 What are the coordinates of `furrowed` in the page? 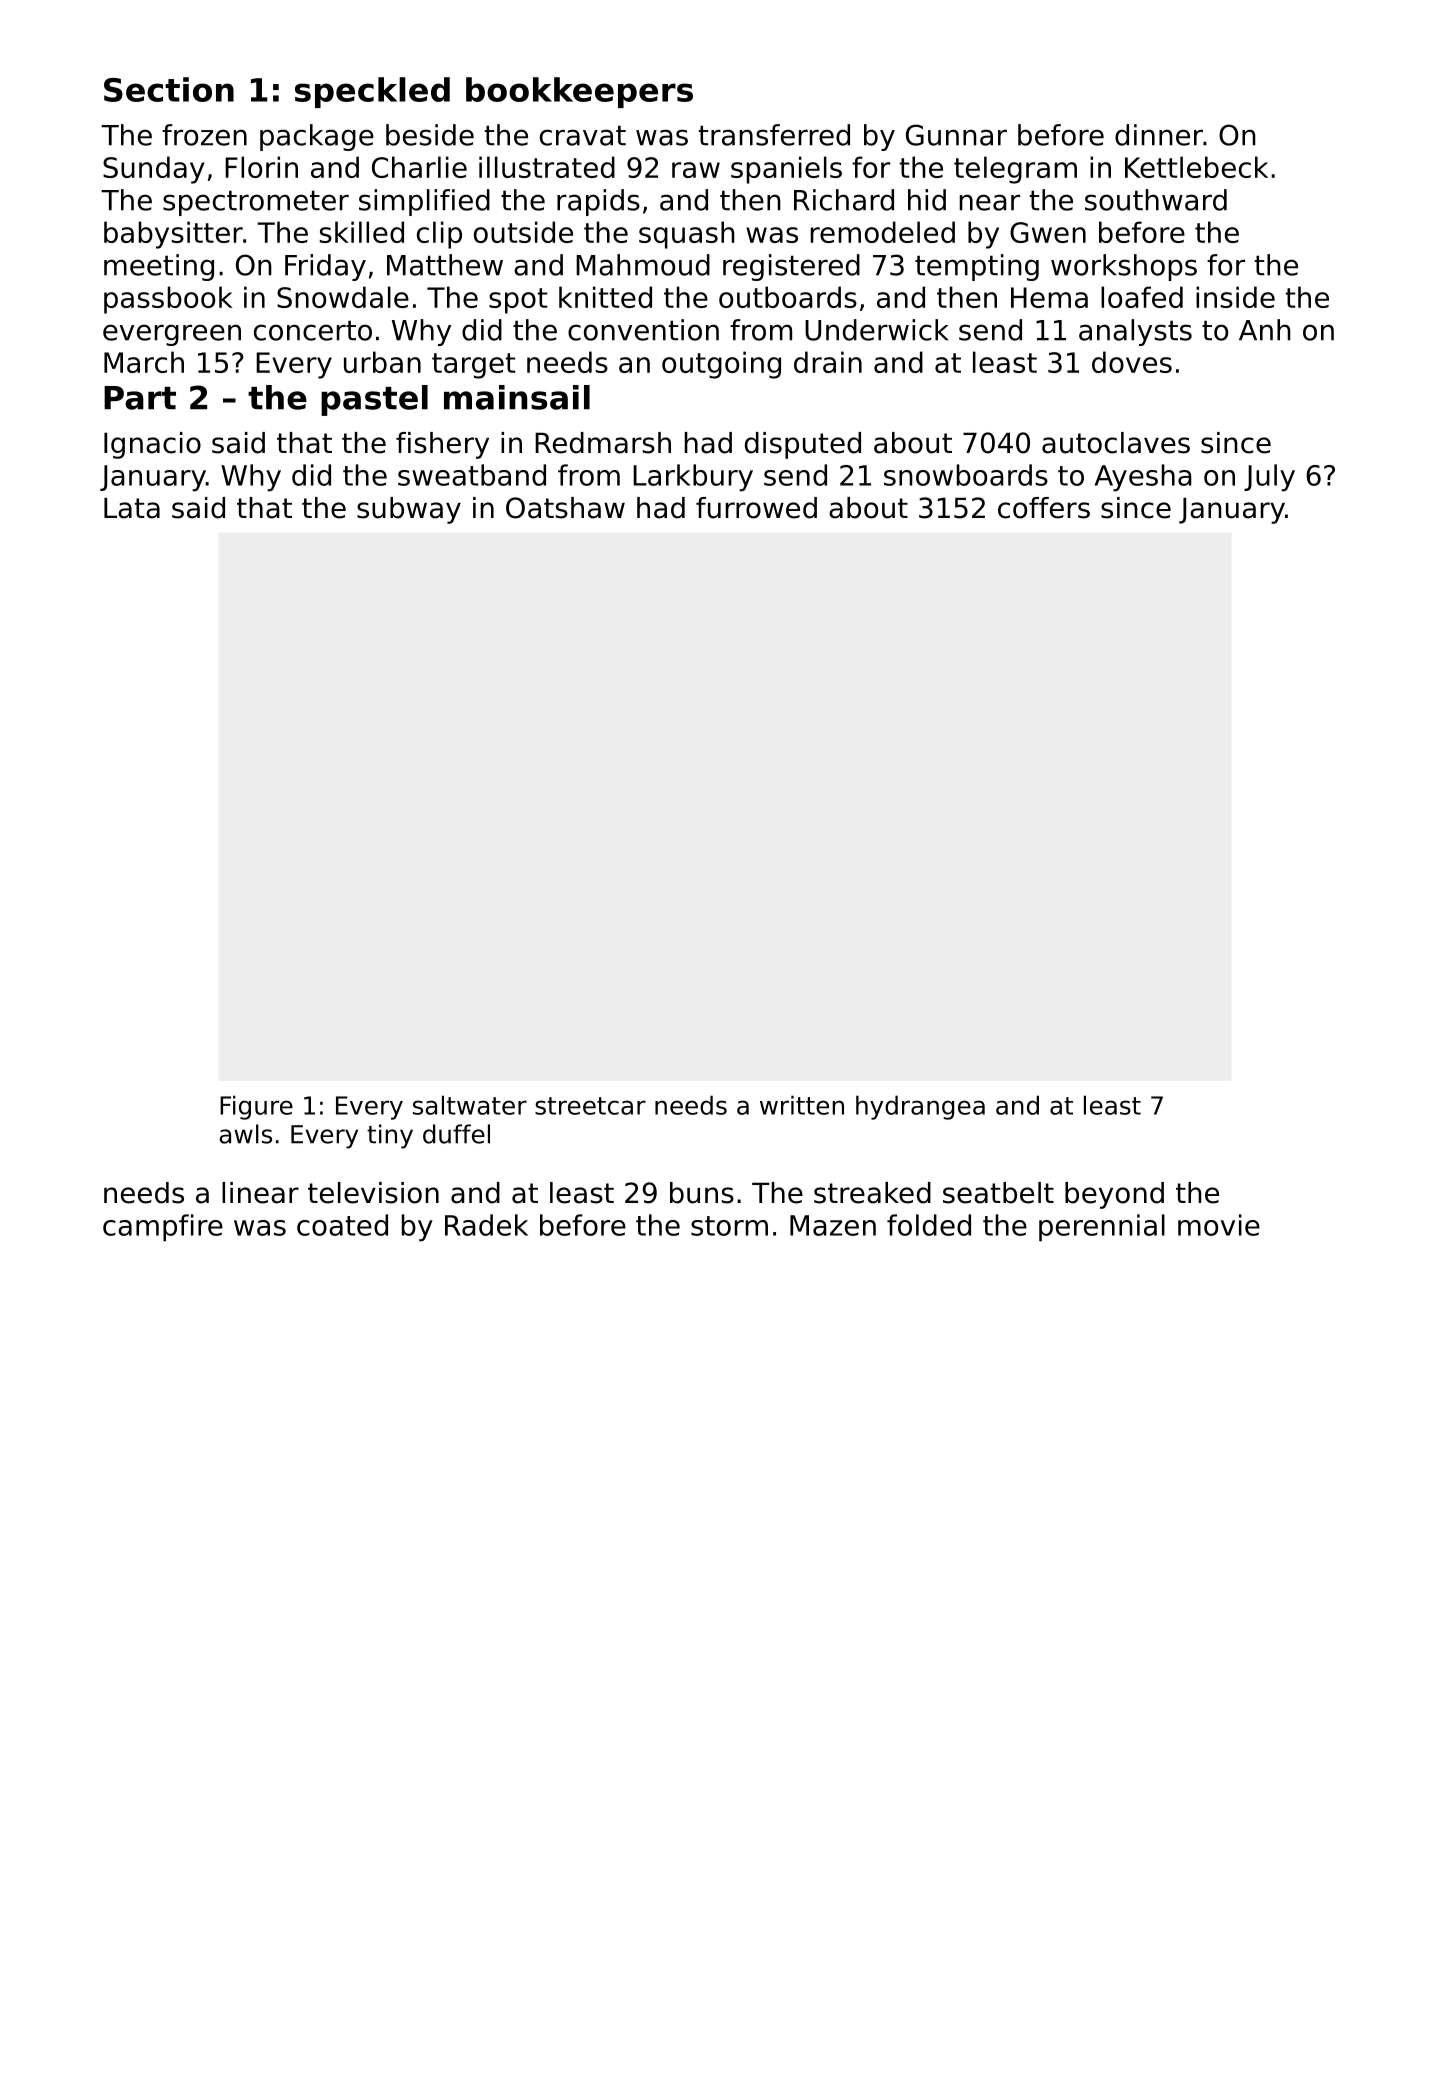 It's located at (756, 508).
